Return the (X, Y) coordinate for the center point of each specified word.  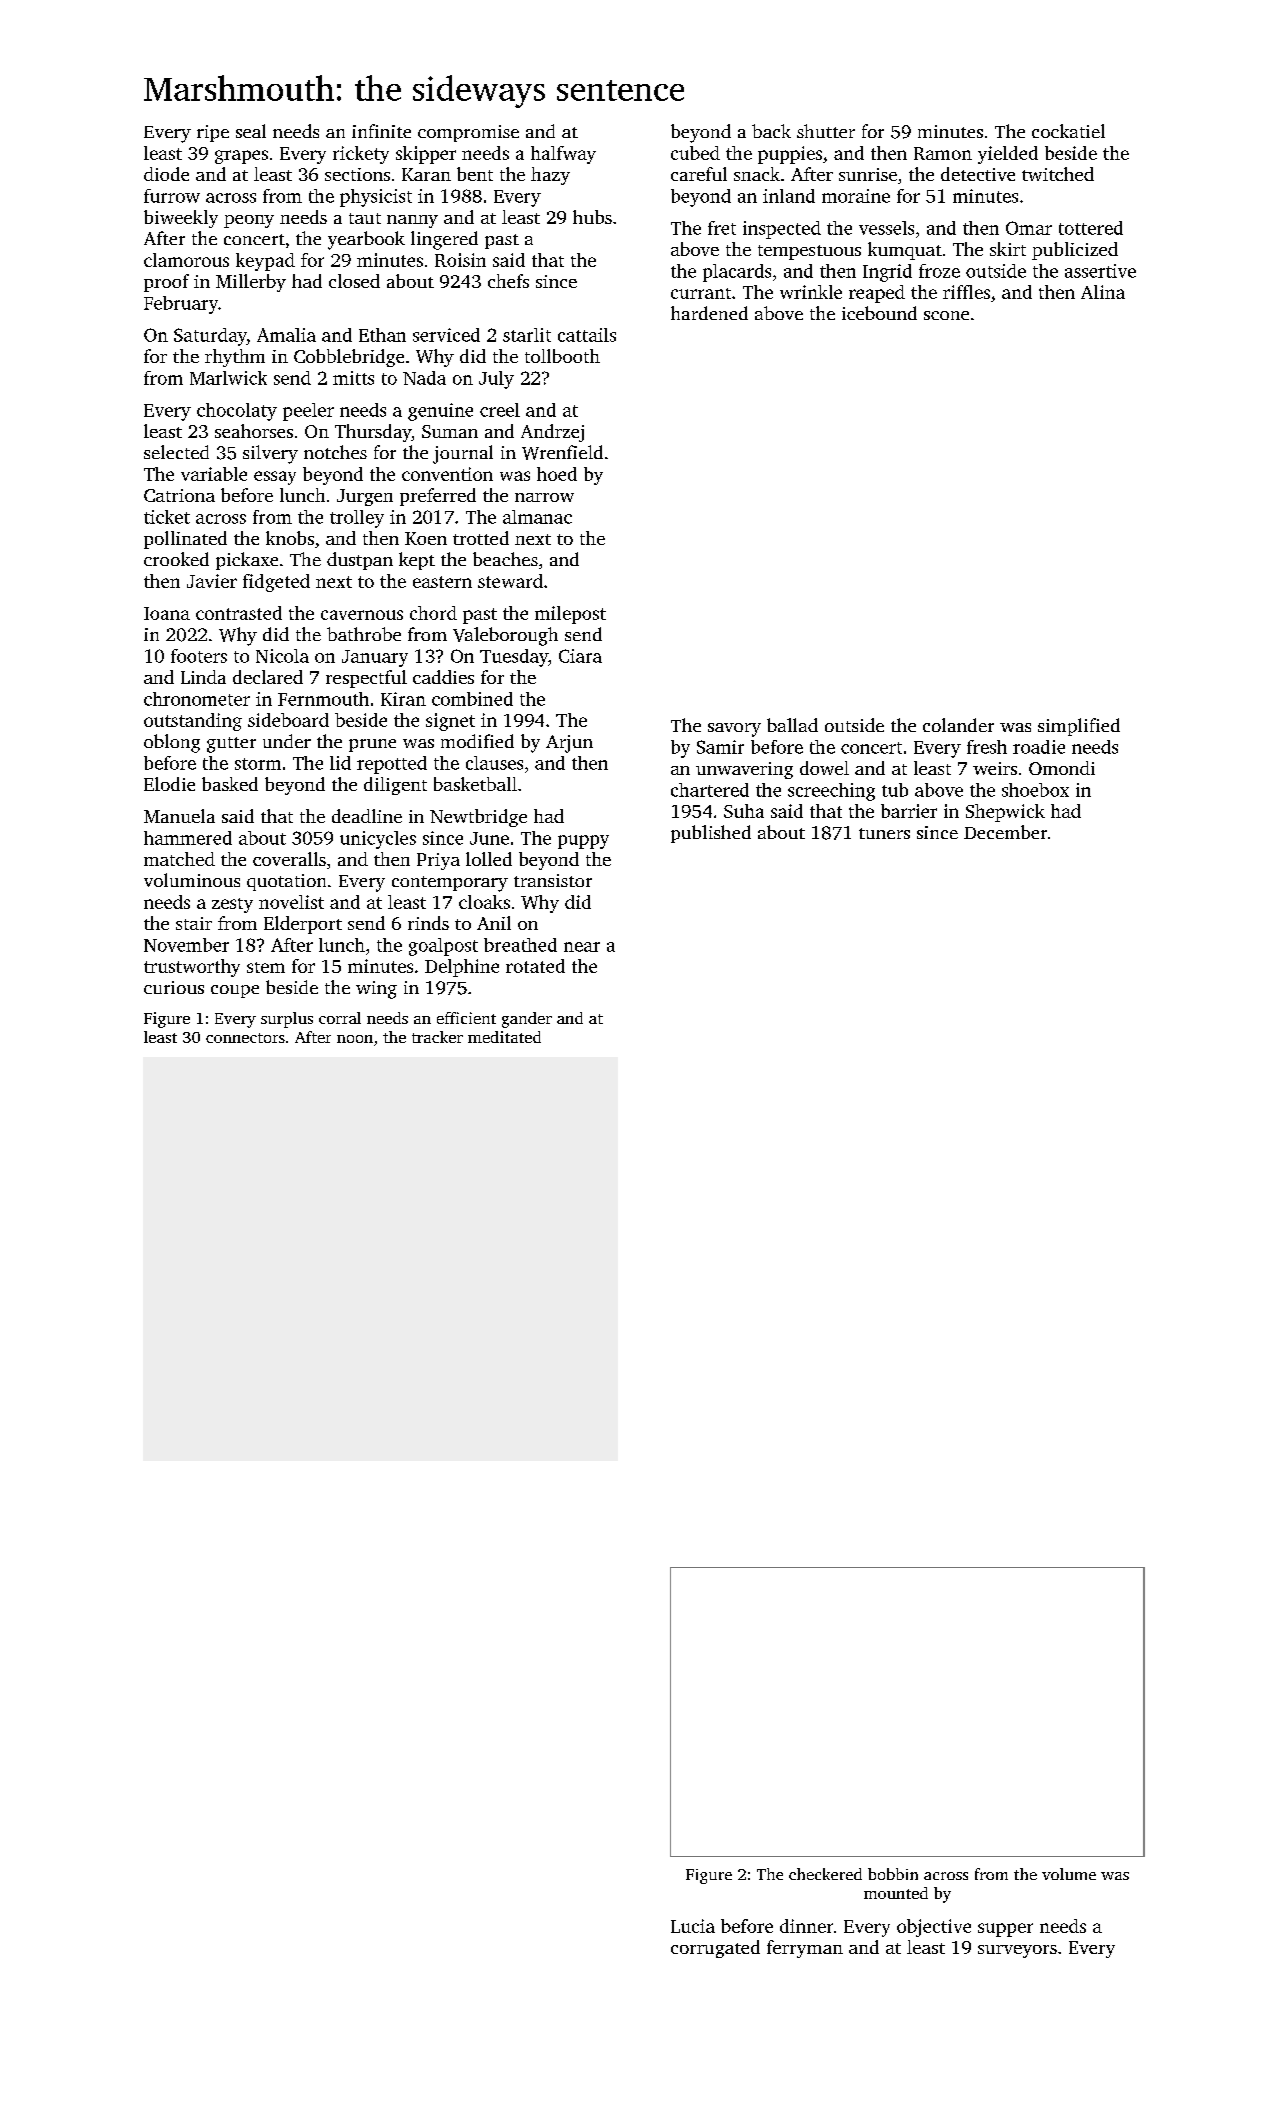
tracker (437, 1037)
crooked (176, 559)
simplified (1079, 727)
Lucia (693, 1926)
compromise (468, 133)
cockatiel (1068, 131)
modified (477, 741)
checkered (825, 1874)
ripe (213, 133)
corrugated (715, 1949)
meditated (504, 1037)
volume (1069, 1874)
